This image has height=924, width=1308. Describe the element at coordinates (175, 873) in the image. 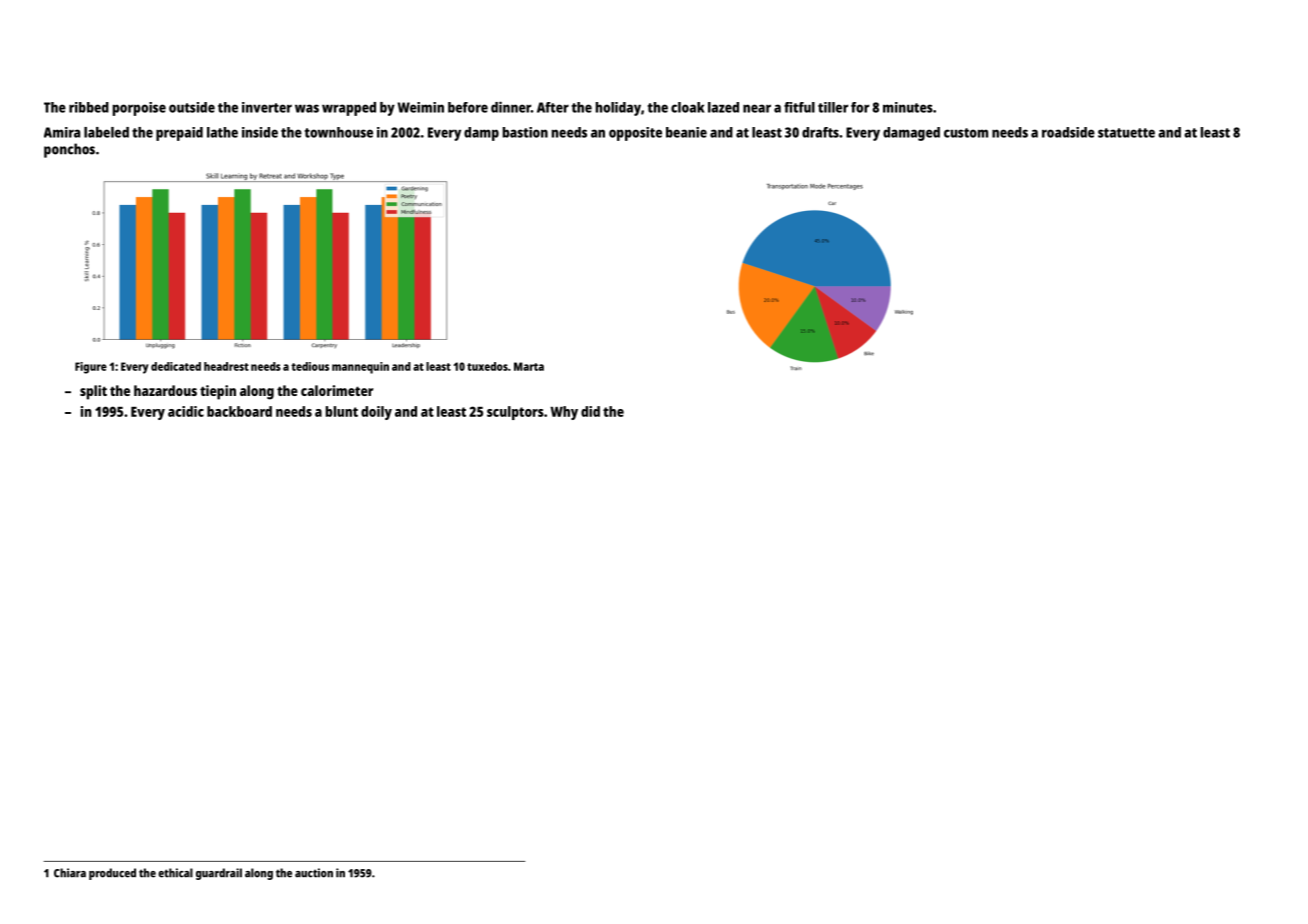

I see `ethical` at that location.
